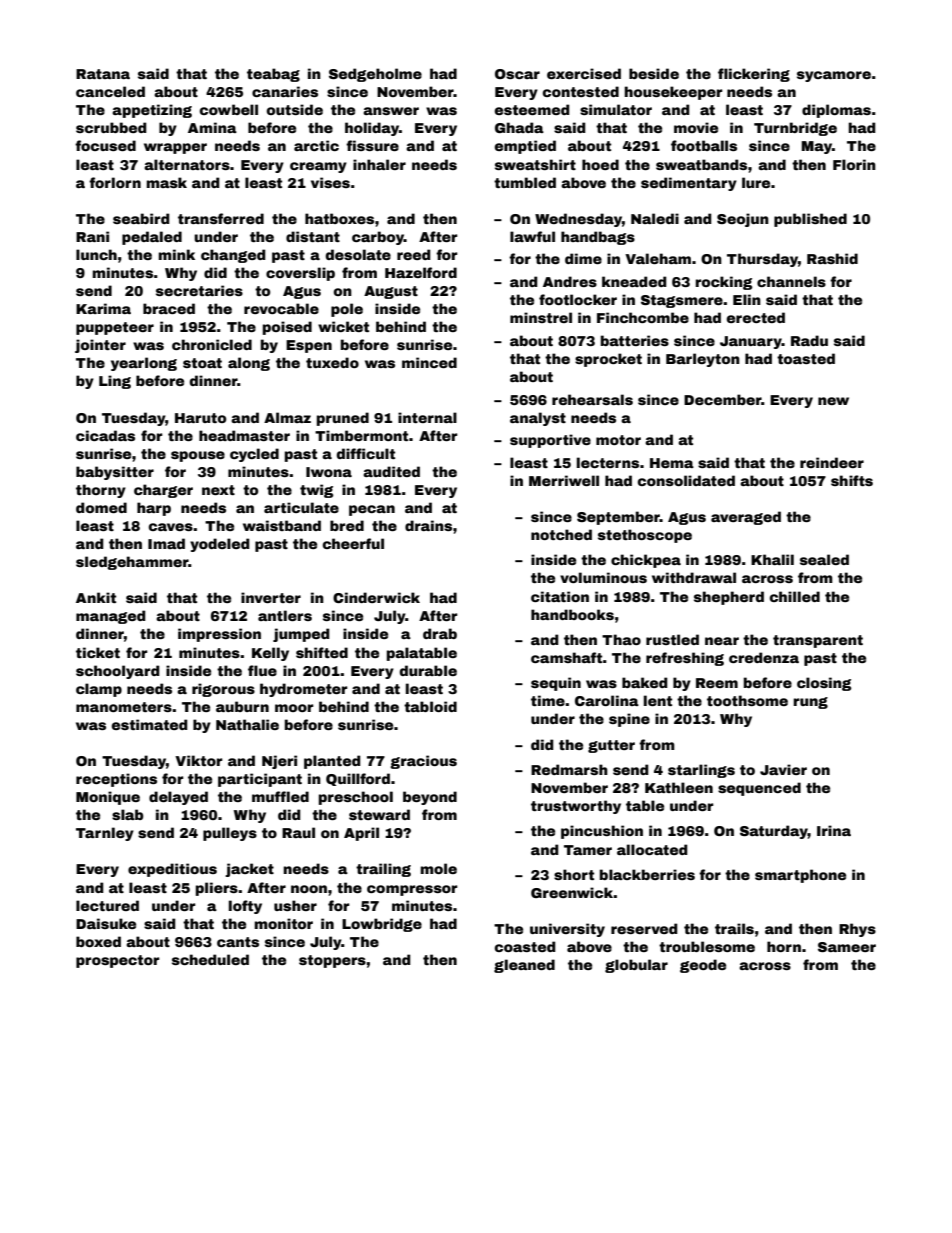 The width and height of the screenshot is (952, 1233). What do you see at coordinates (818, 641) in the screenshot?
I see `transparent` at bounding box center [818, 641].
